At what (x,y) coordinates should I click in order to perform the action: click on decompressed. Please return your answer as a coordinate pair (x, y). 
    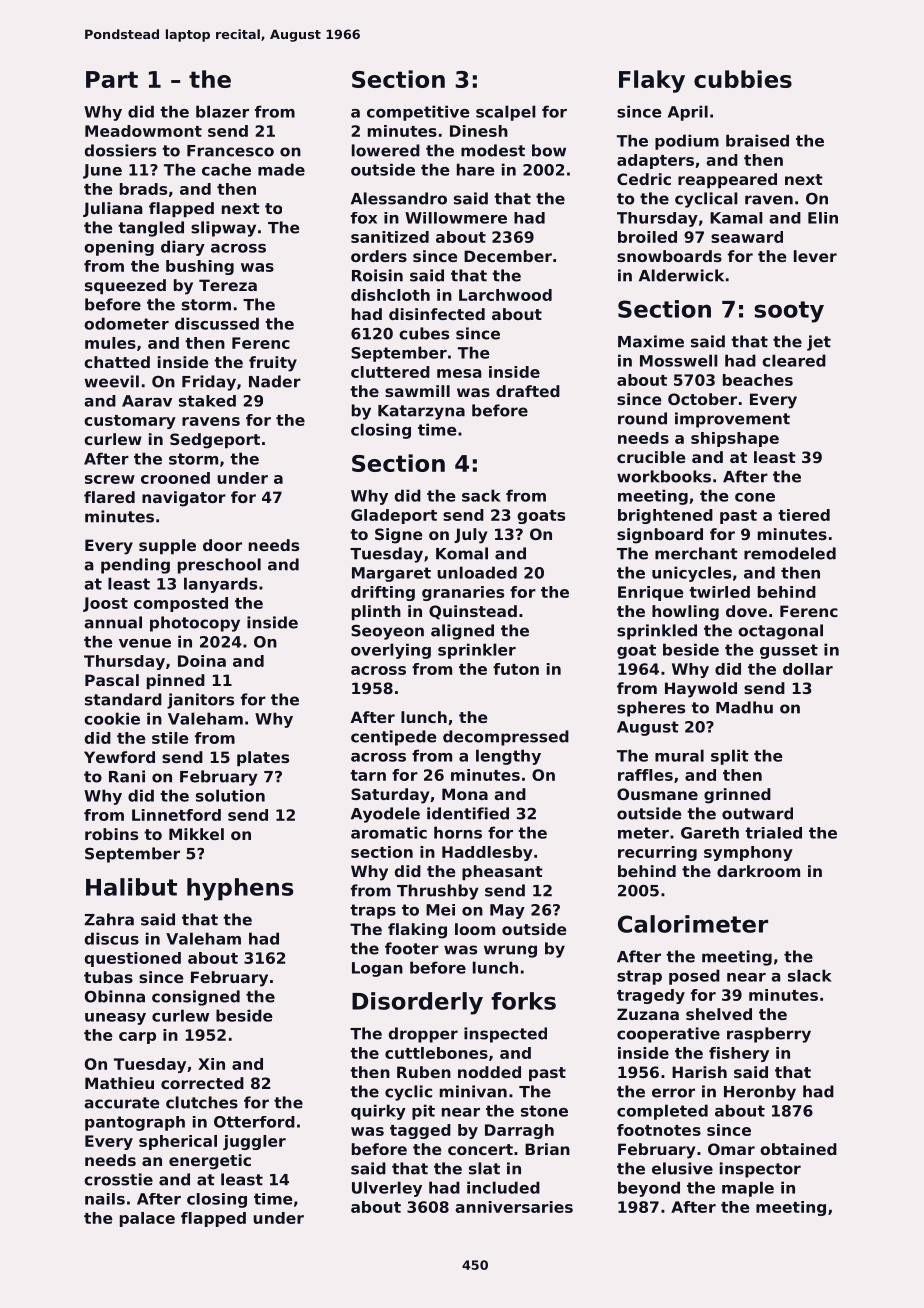
    Looking at the image, I should click on (506, 738).
